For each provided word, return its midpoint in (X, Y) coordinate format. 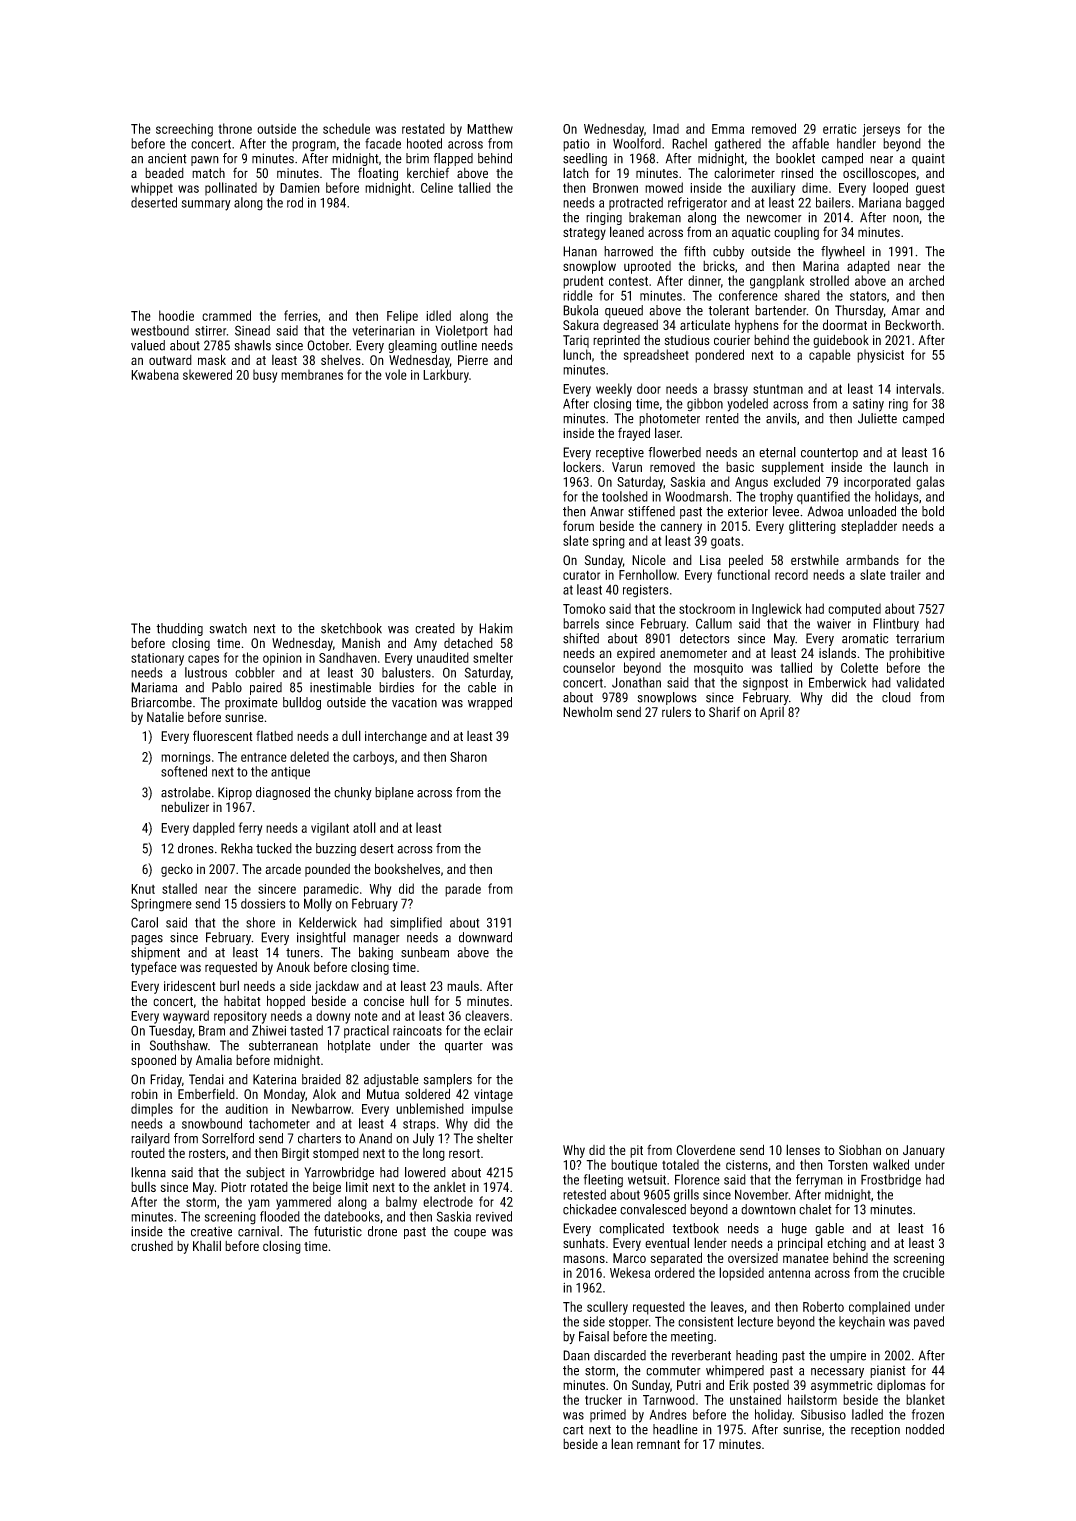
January (924, 1151)
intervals (918, 388)
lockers (582, 466)
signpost (765, 684)
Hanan (580, 251)
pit (636, 1151)
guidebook (841, 341)
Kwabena (155, 374)
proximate (251, 703)
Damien (300, 188)
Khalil (207, 1245)
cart (573, 1430)
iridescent (190, 985)
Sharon (468, 756)
